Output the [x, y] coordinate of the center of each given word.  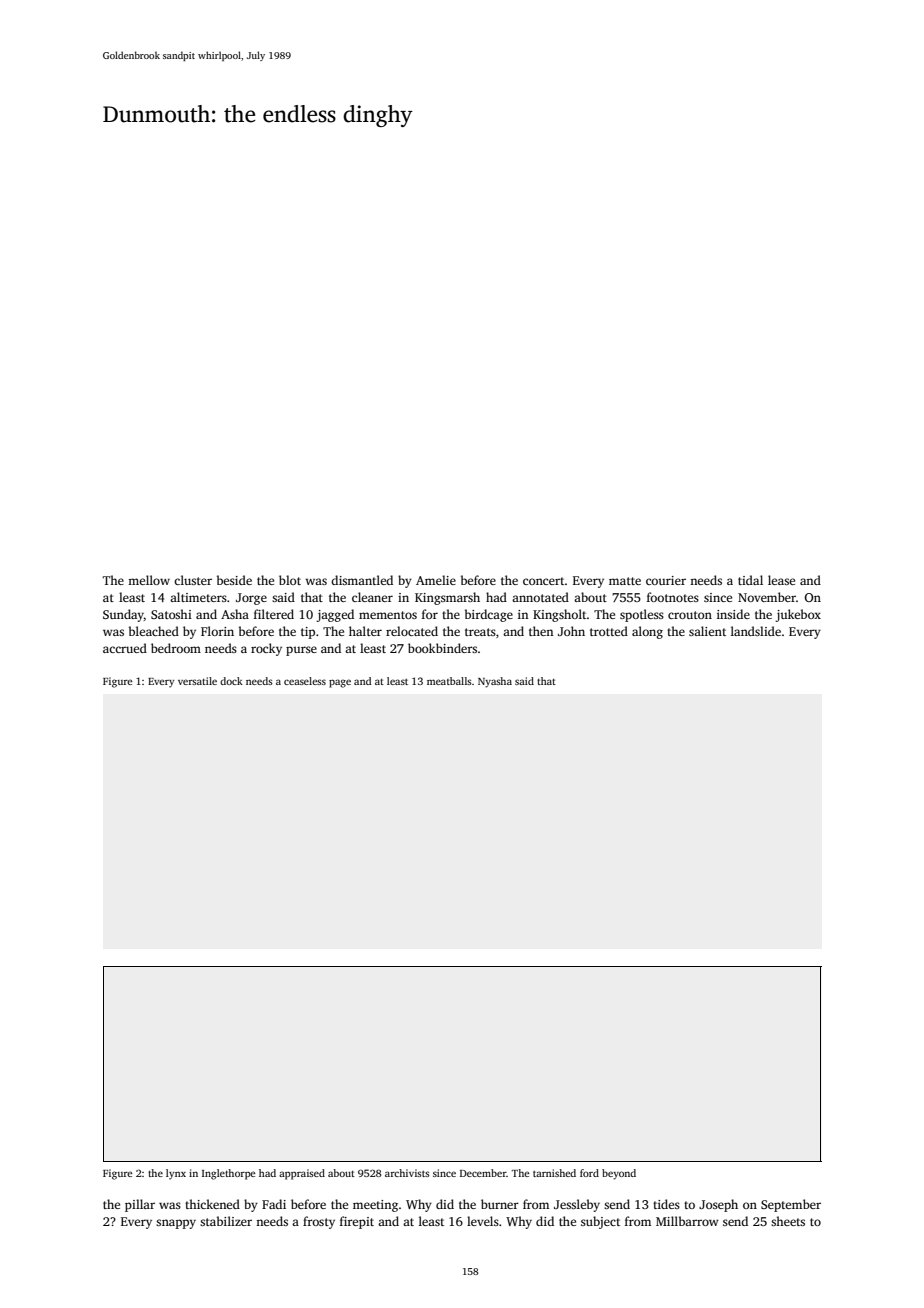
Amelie [436, 580]
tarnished [554, 1173]
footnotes [673, 597]
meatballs [449, 681]
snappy [176, 1224]
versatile [197, 681]
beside [234, 580]
